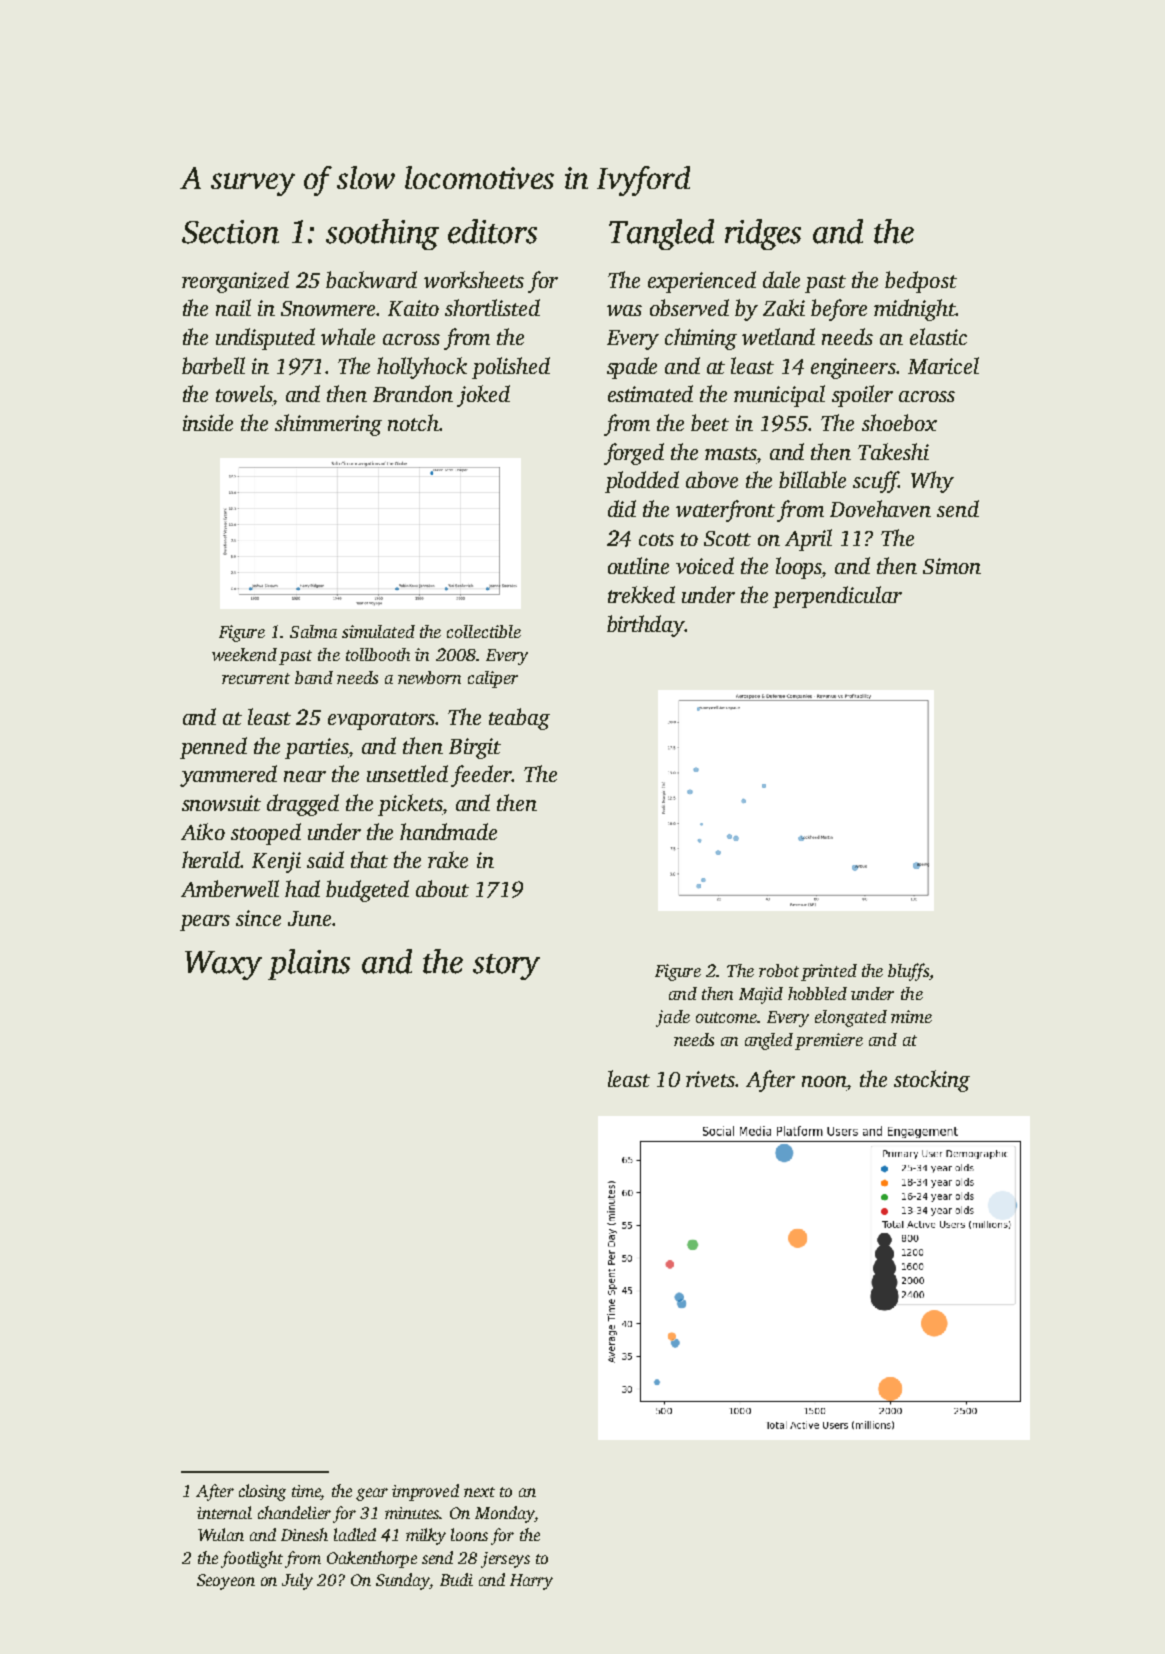  I want to click on Budi, so click(456, 1579).
